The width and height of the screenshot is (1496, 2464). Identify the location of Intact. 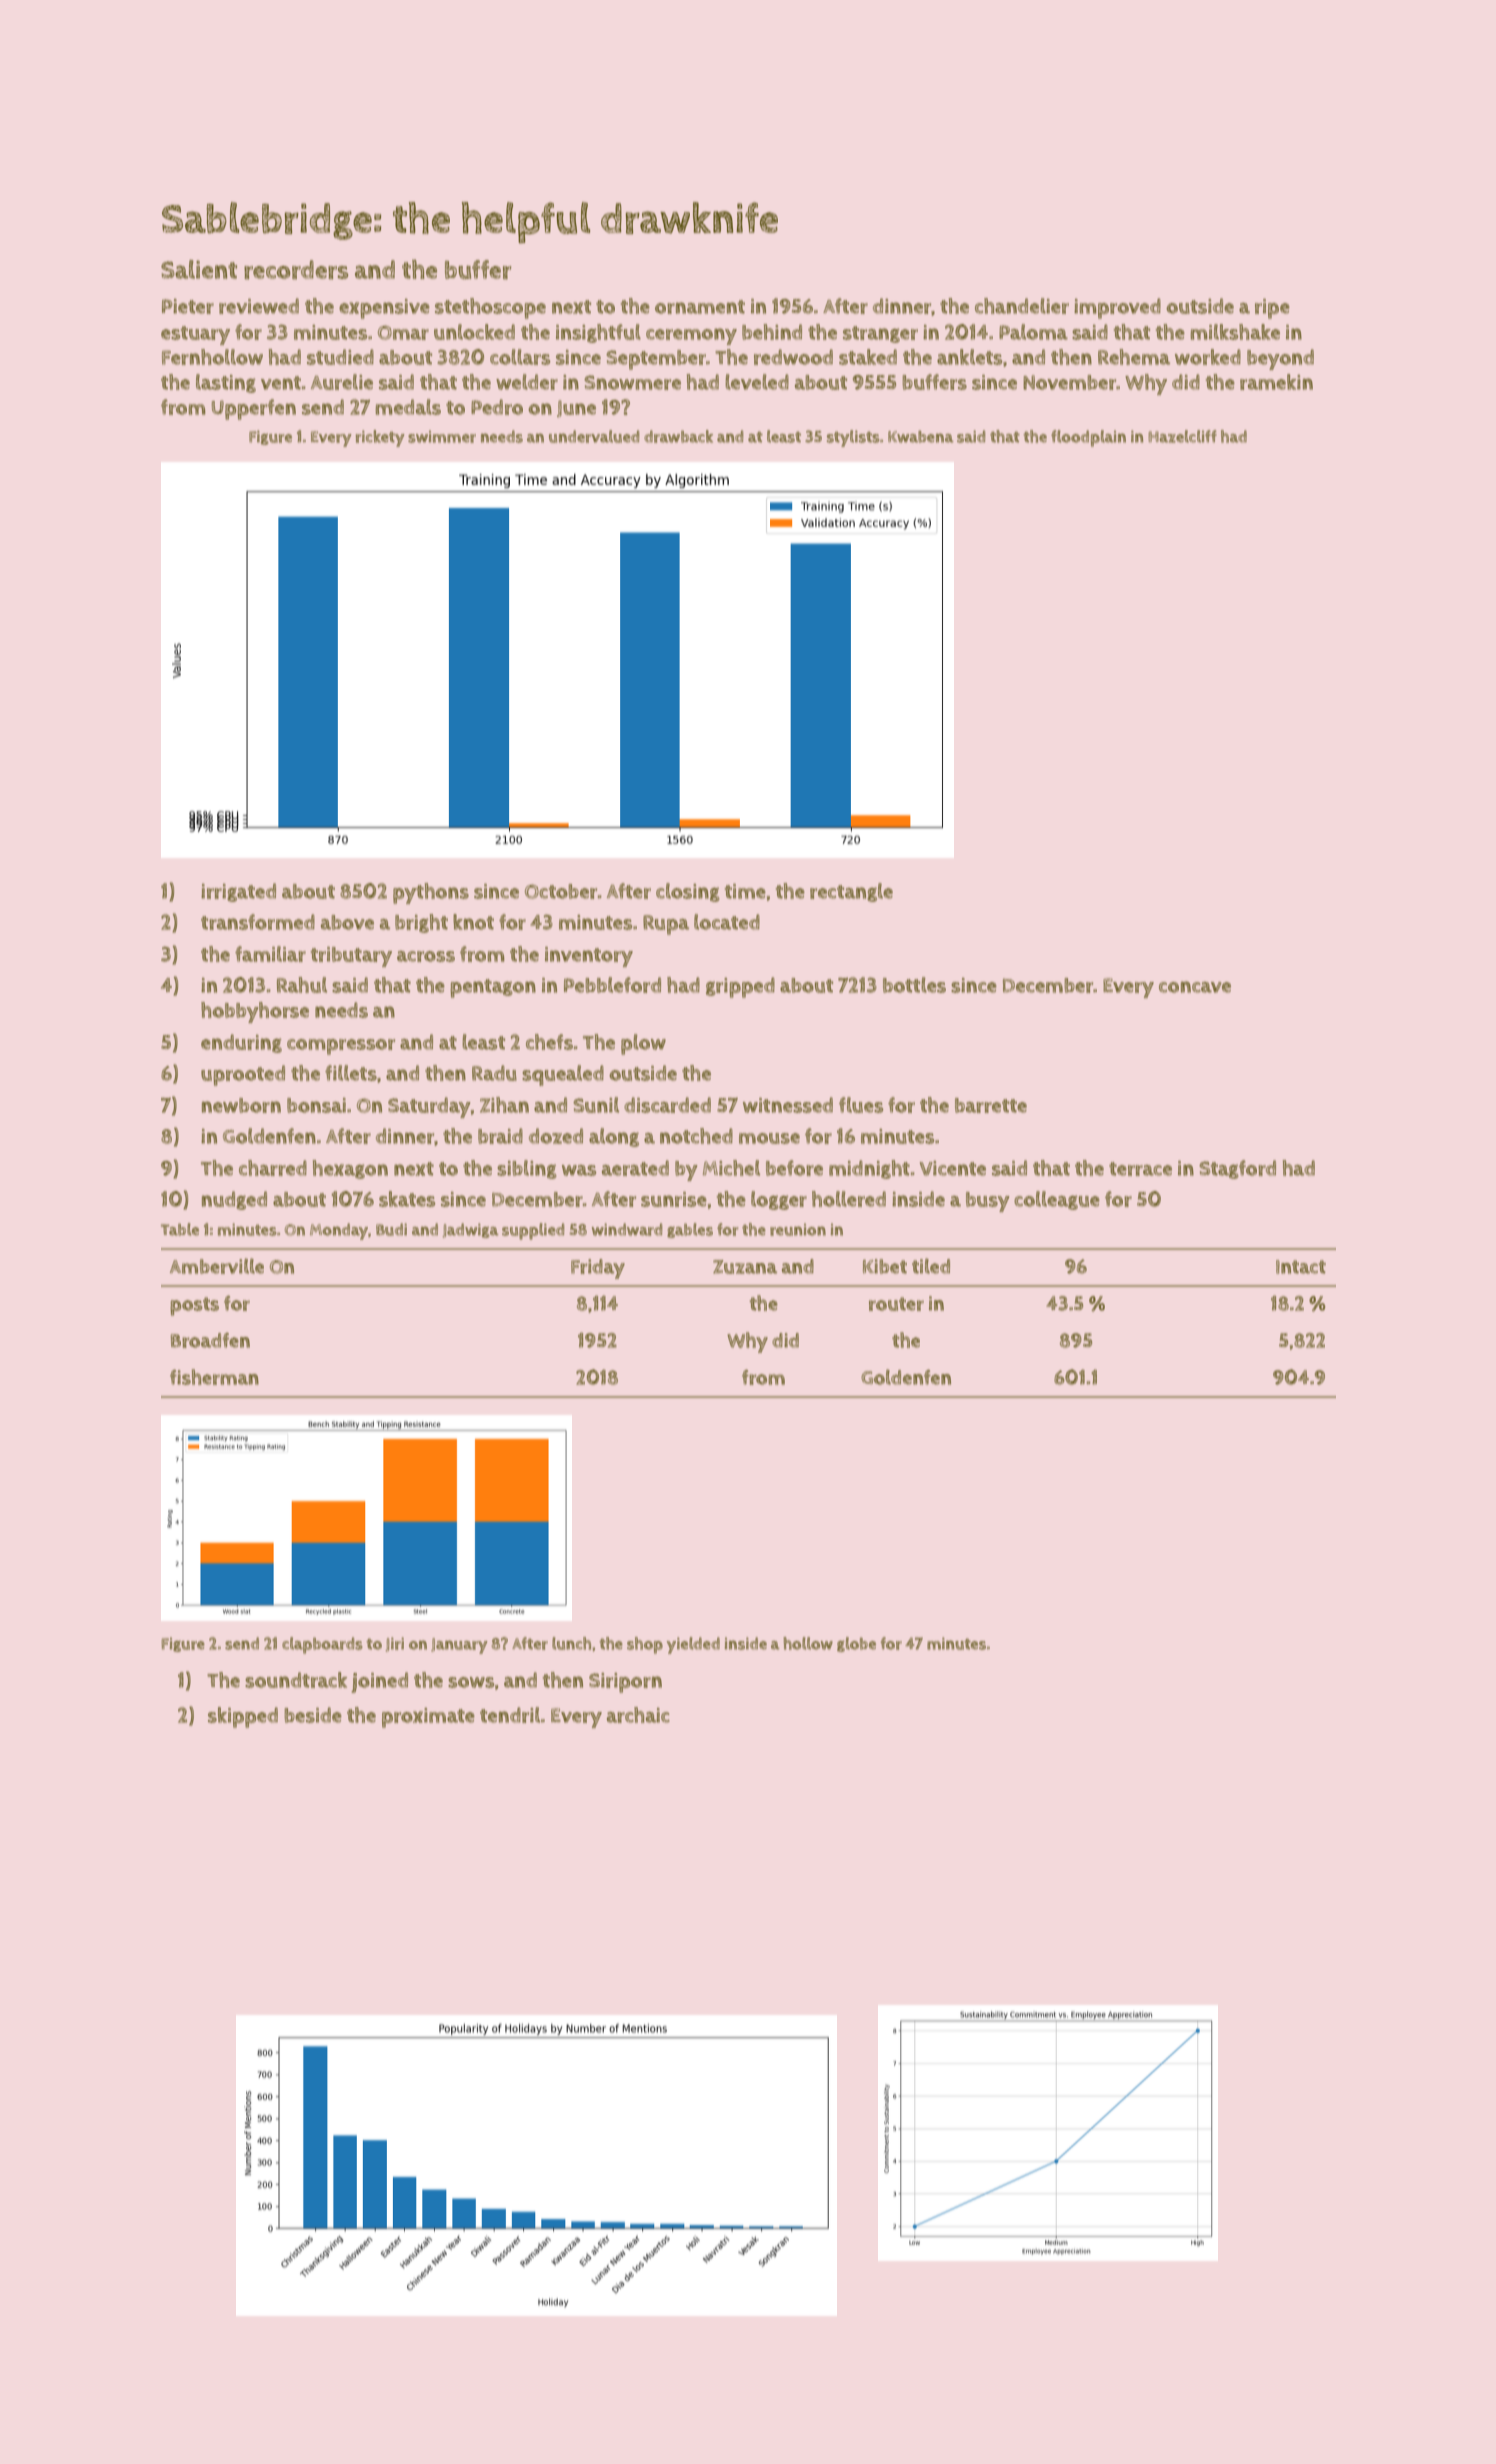
(1301, 1267).
